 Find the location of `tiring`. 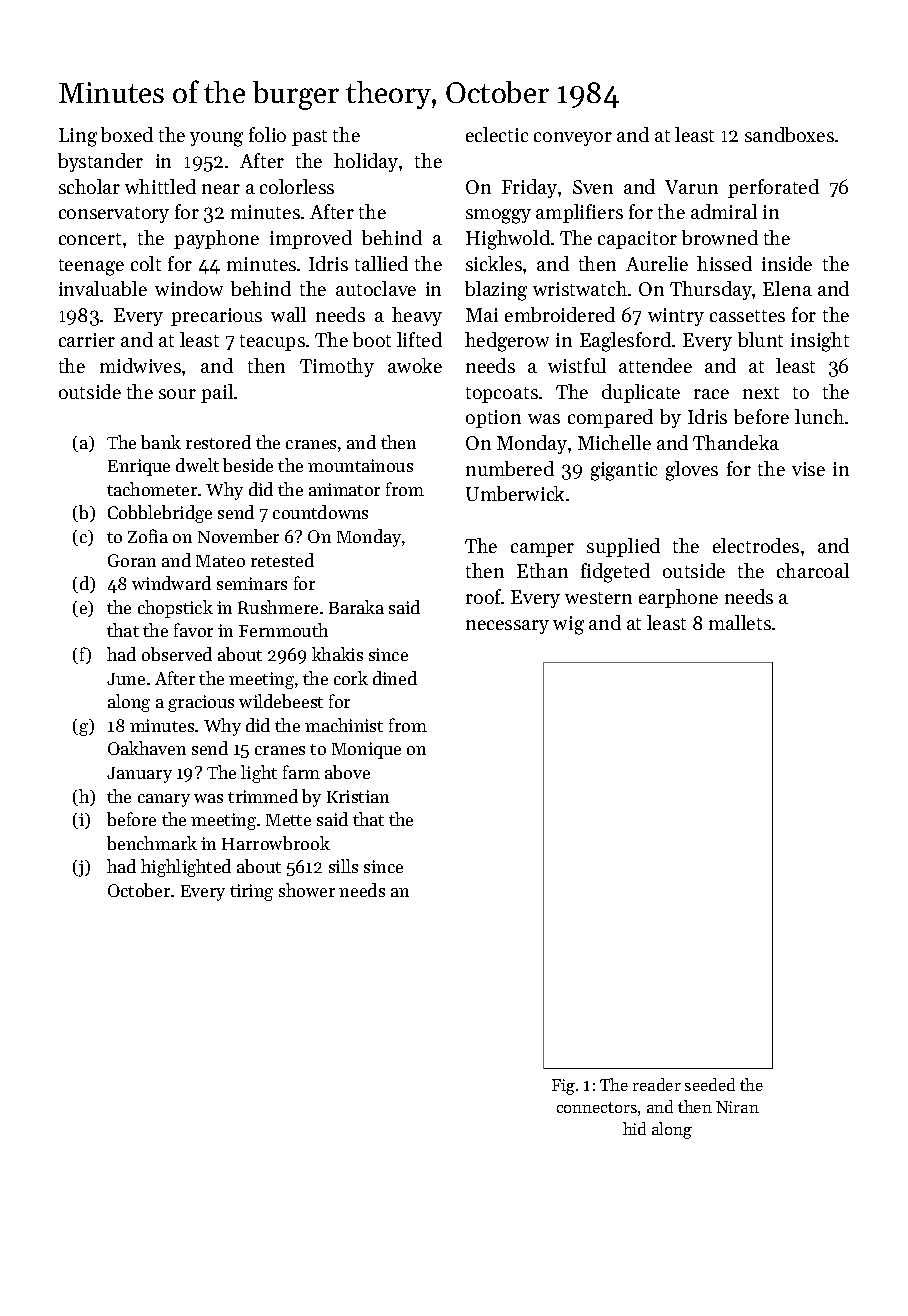

tiring is located at coordinates (251, 892).
